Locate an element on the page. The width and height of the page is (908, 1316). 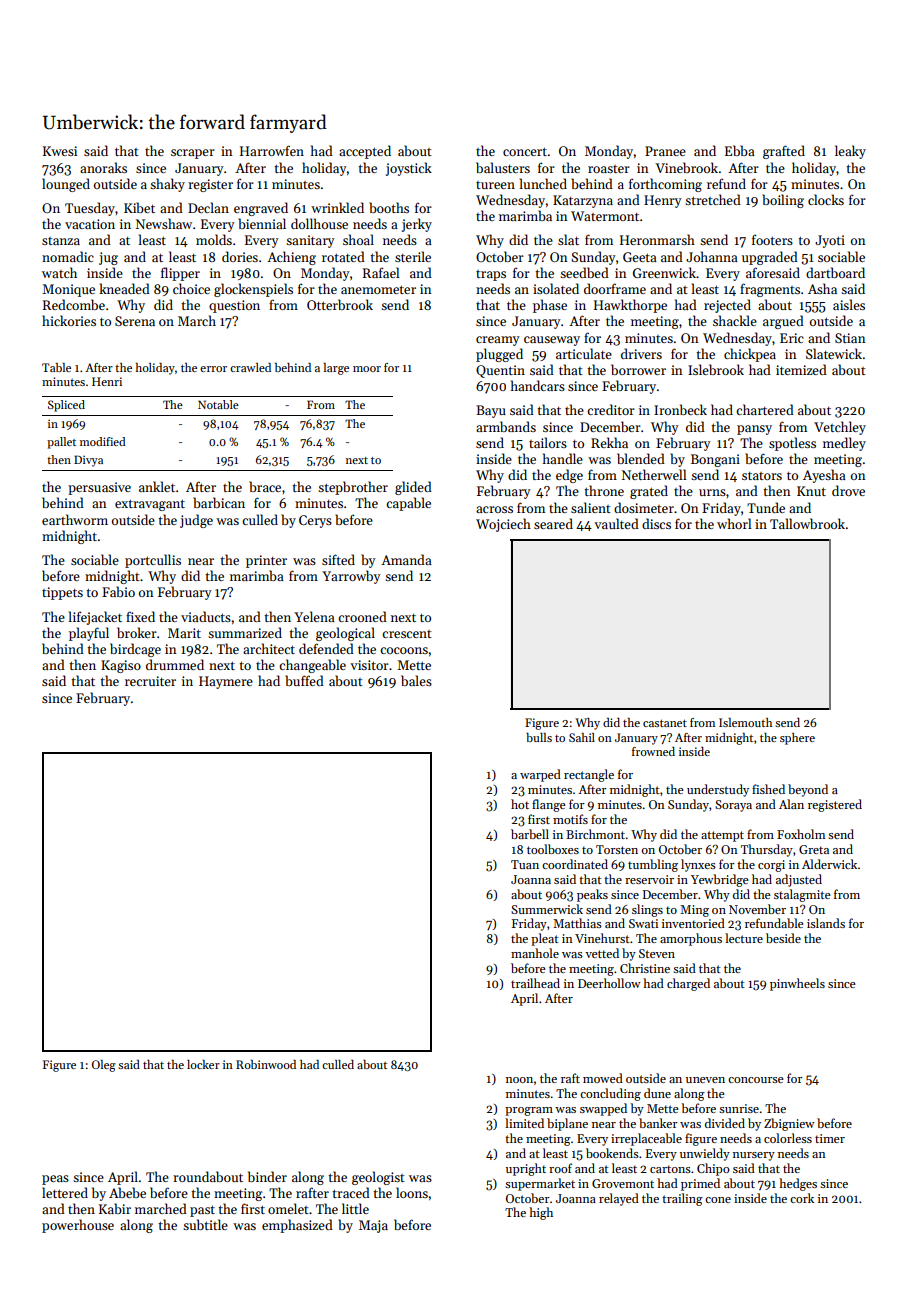
recruiter is located at coordinates (150, 681).
